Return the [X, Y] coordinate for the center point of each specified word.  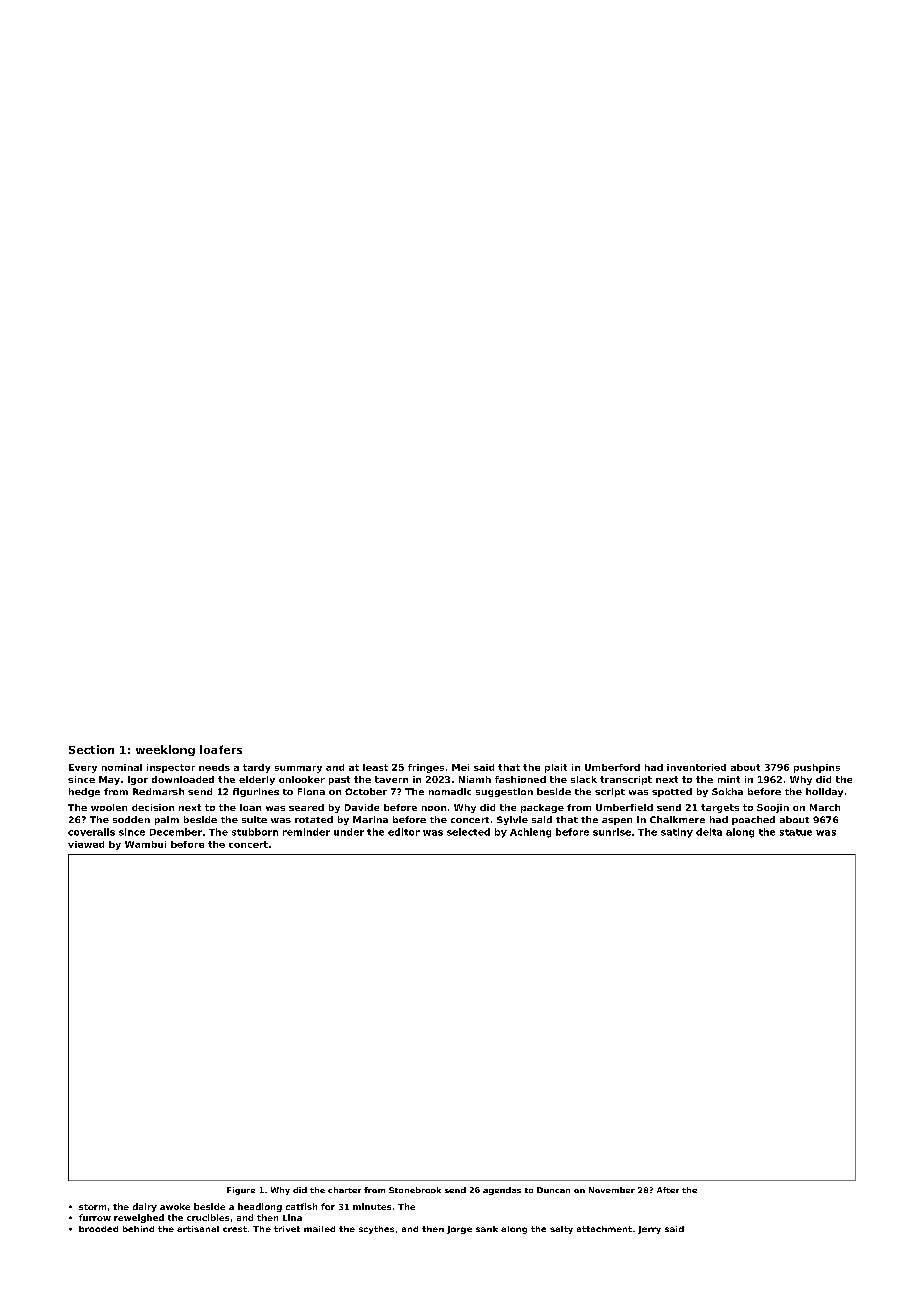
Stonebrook [415, 1190]
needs [214, 767]
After [668, 1190]
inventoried [696, 767]
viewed [86, 844]
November [612, 1190]
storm [92, 1207]
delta [709, 832]
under [349, 832]
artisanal [198, 1229]
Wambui [145, 844]
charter [344, 1190]
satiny [677, 833]
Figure [241, 1191]
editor [404, 832]
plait [556, 768]
